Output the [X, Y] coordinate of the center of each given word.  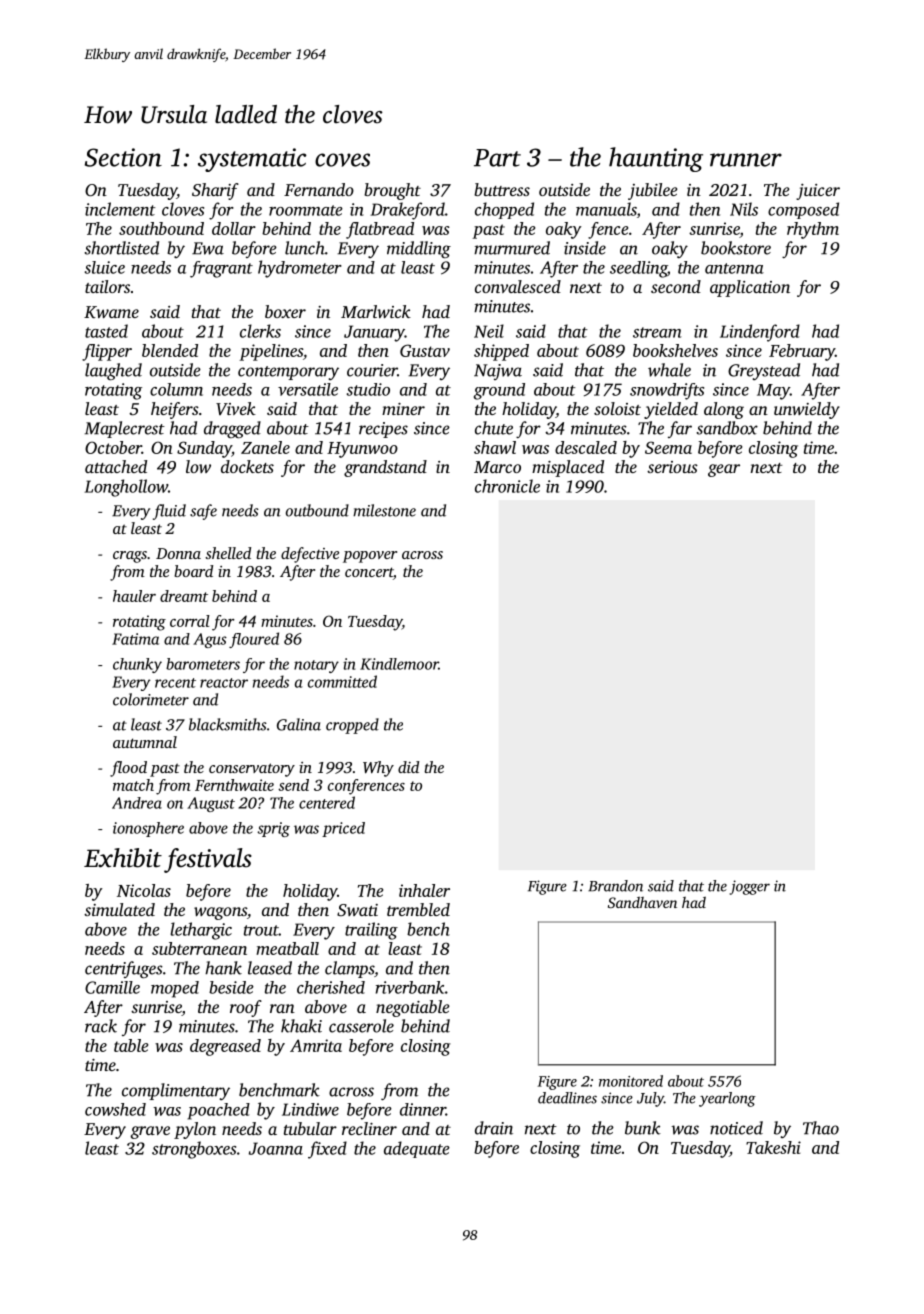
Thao [821, 1128]
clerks [260, 331]
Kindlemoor [399, 664]
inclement [120, 209]
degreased [225, 1047]
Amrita [316, 1045]
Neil [489, 331]
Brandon [615, 886]
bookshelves [675, 350]
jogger [750, 887]
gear [724, 470]
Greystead [764, 371]
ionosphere [148, 829]
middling [419, 250]
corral [190, 621]
